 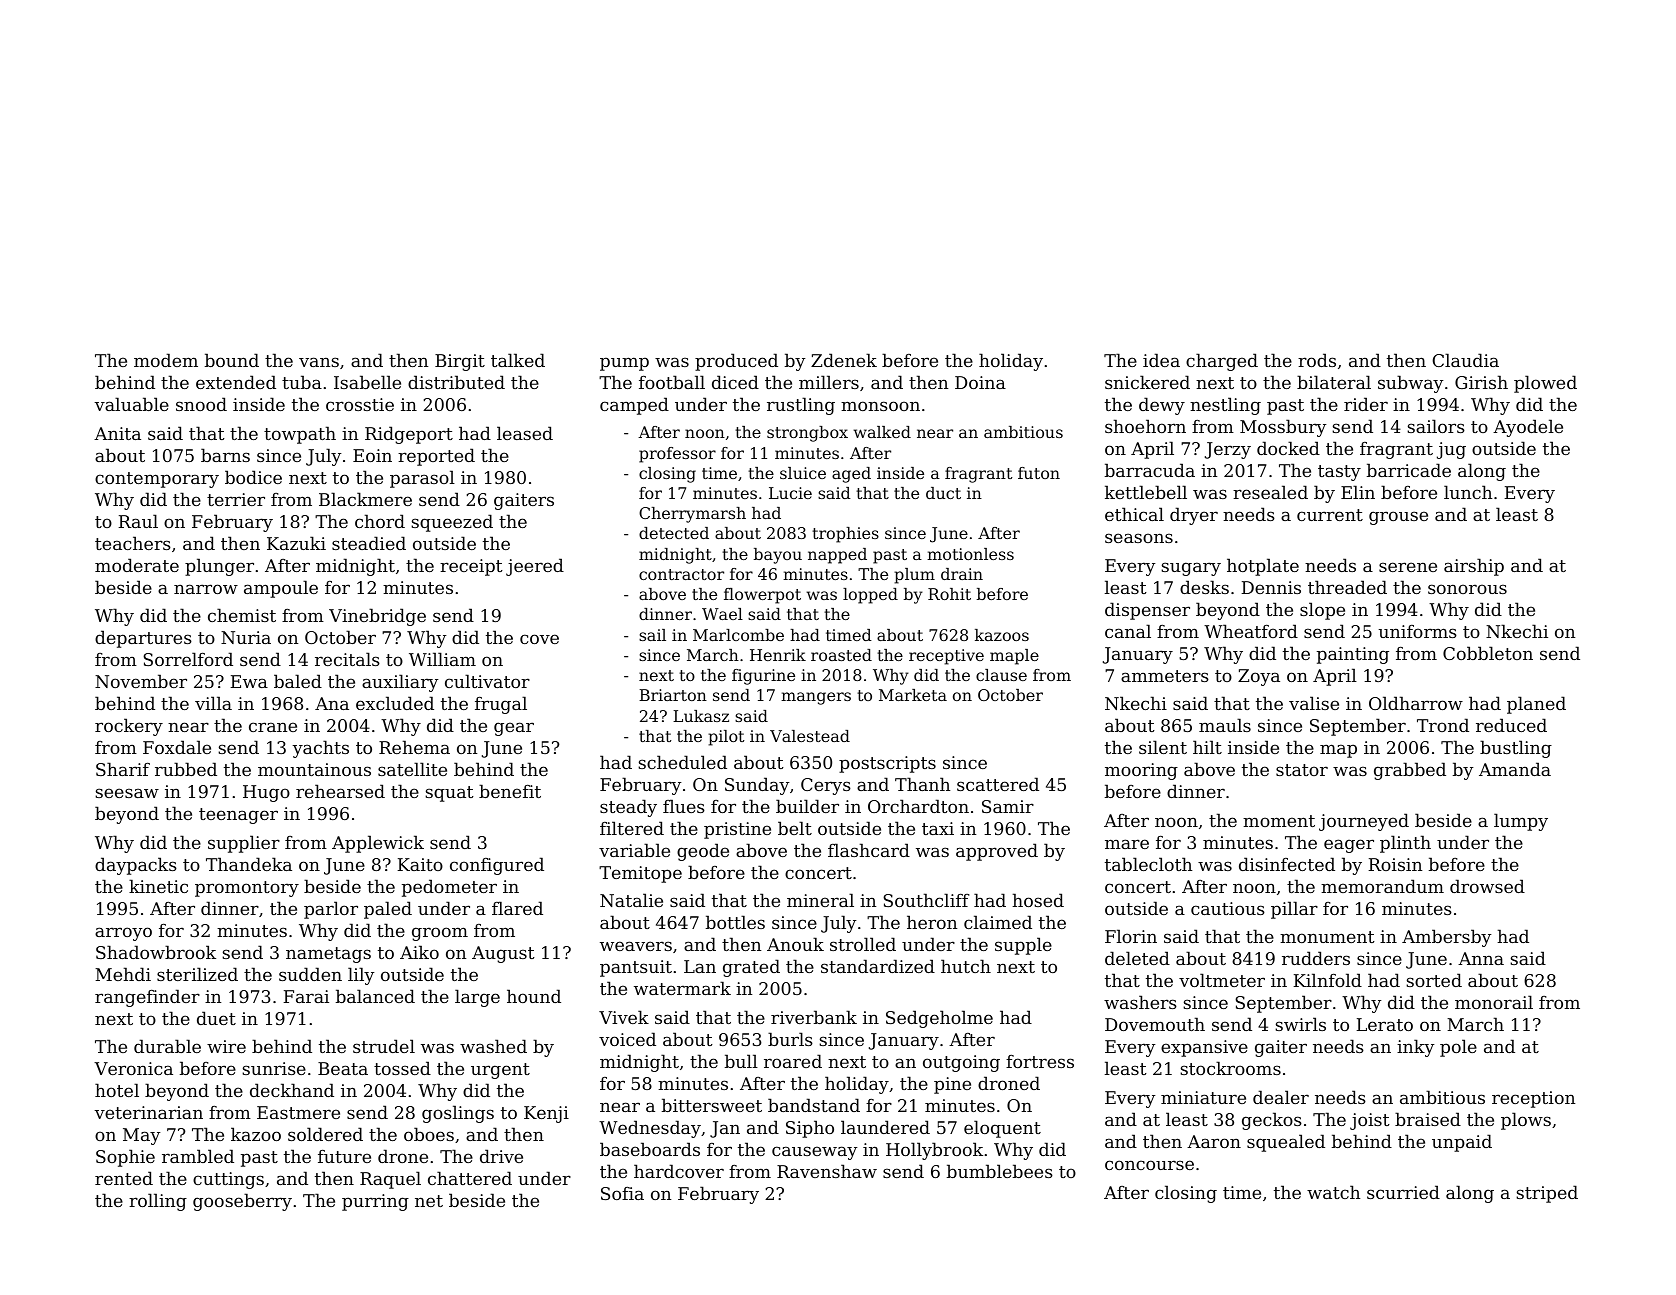 What do you see at coordinates (674, 533) in the page?
I see `detected` at bounding box center [674, 533].
